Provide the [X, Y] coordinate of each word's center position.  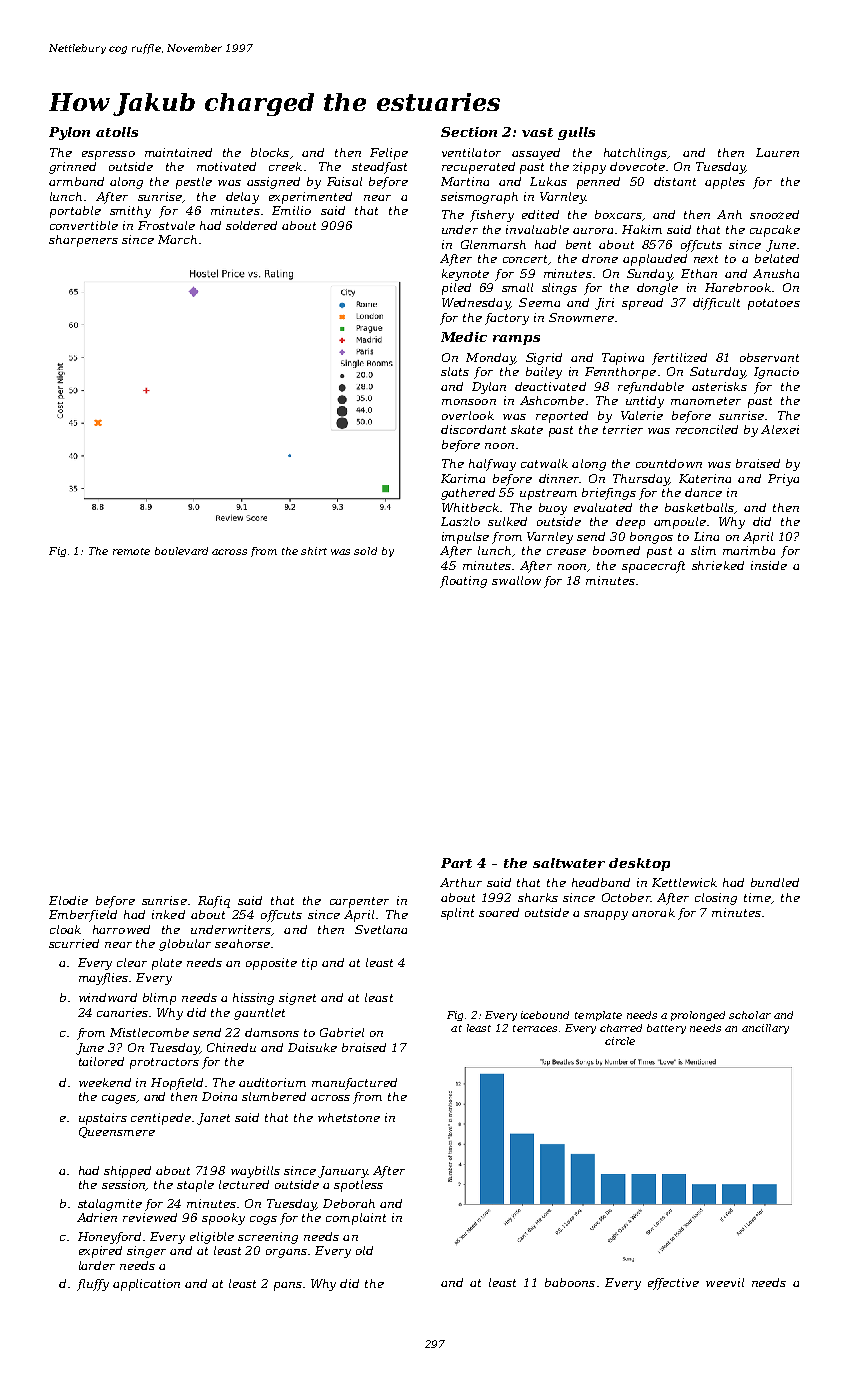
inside [769, 565]
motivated [226, 166]
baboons [570, 1282]
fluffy [93, 1285]
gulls [576, 133]
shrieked [718, 565]
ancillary [765, 1029]
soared [499, 912]
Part [456, 863]
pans [288, 1286]
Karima [463, 478]
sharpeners [83, 241]
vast [537, 132]
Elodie [68, 900]
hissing [253, 999]
